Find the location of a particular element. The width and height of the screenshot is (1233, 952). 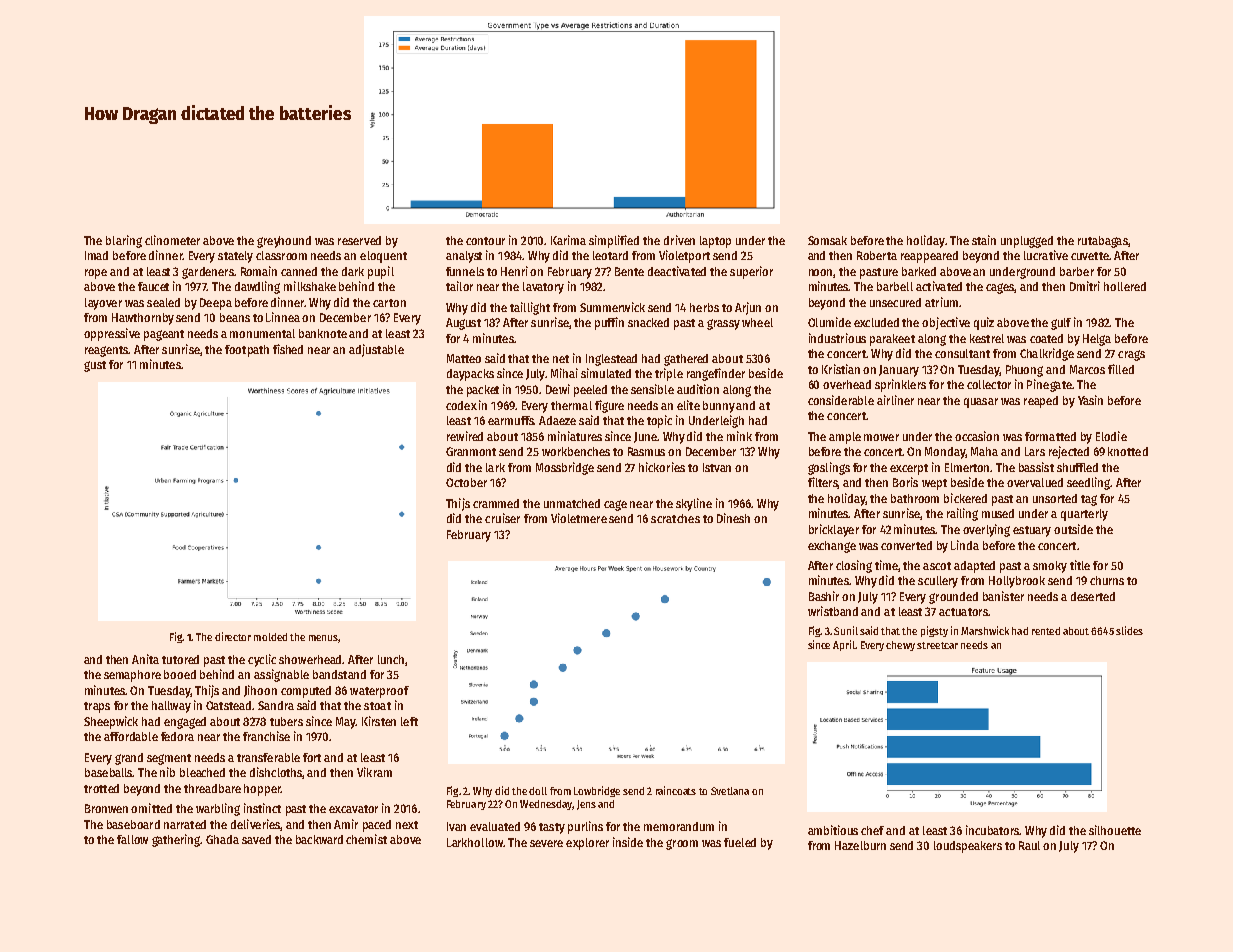

backward is located at coordinates (319, 839).
